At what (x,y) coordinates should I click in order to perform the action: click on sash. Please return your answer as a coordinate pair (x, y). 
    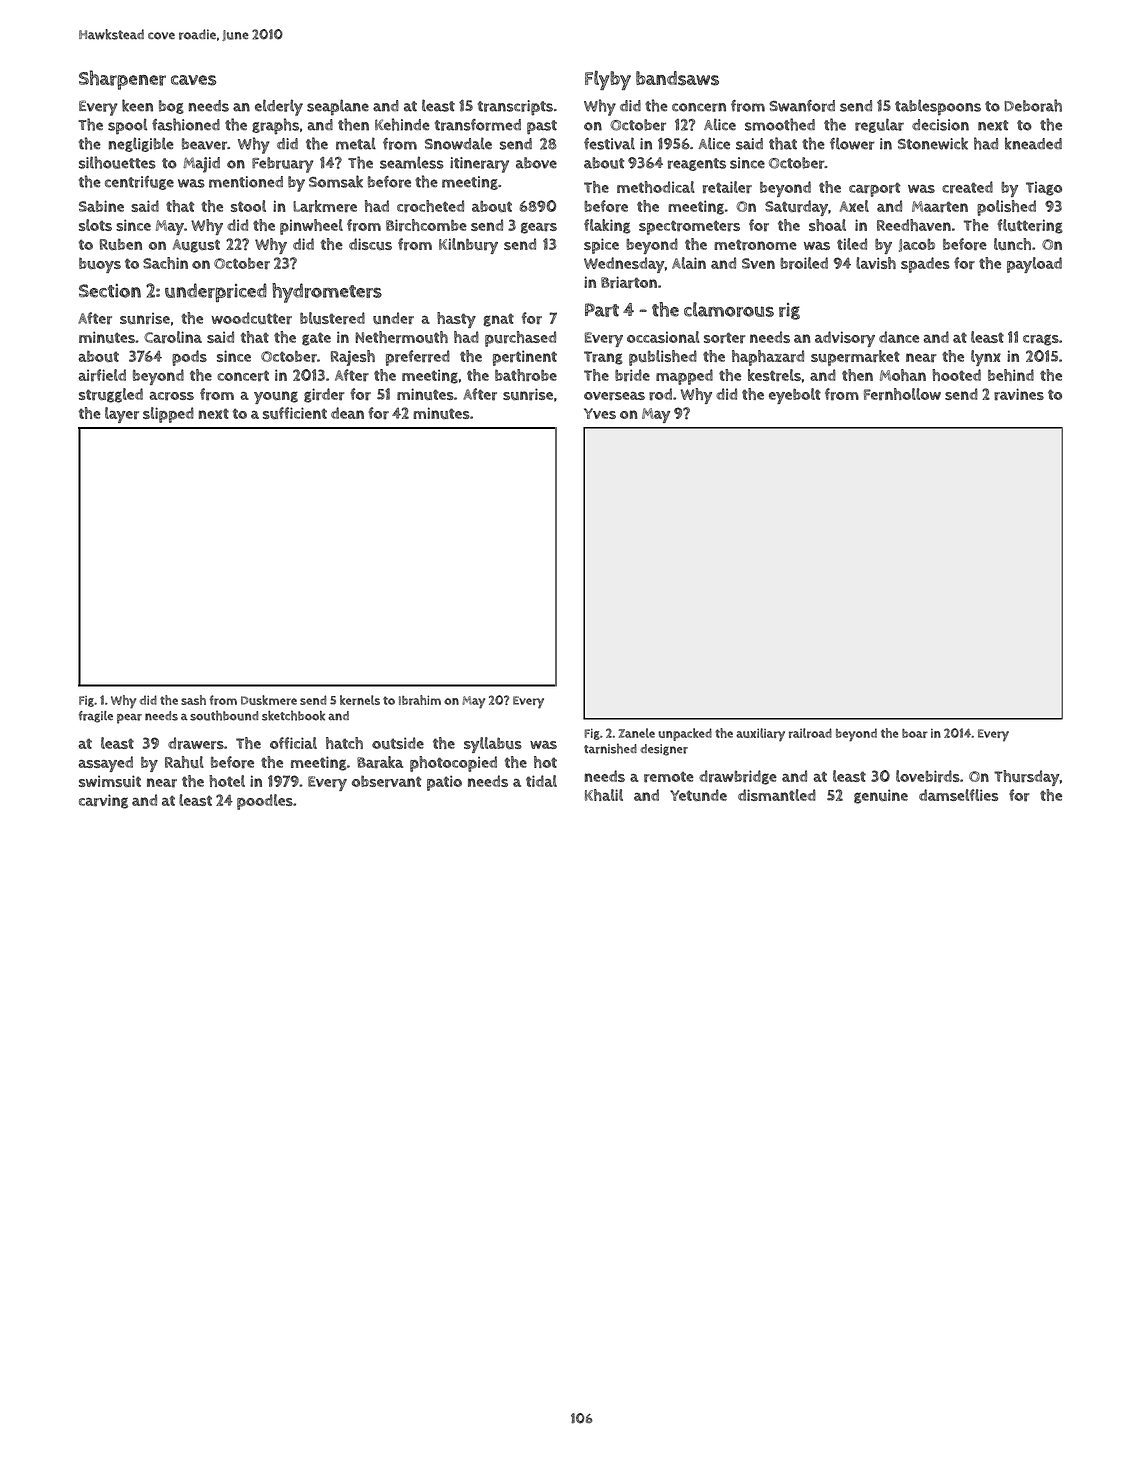
    Looking at the image, I should click on (193, 700).
